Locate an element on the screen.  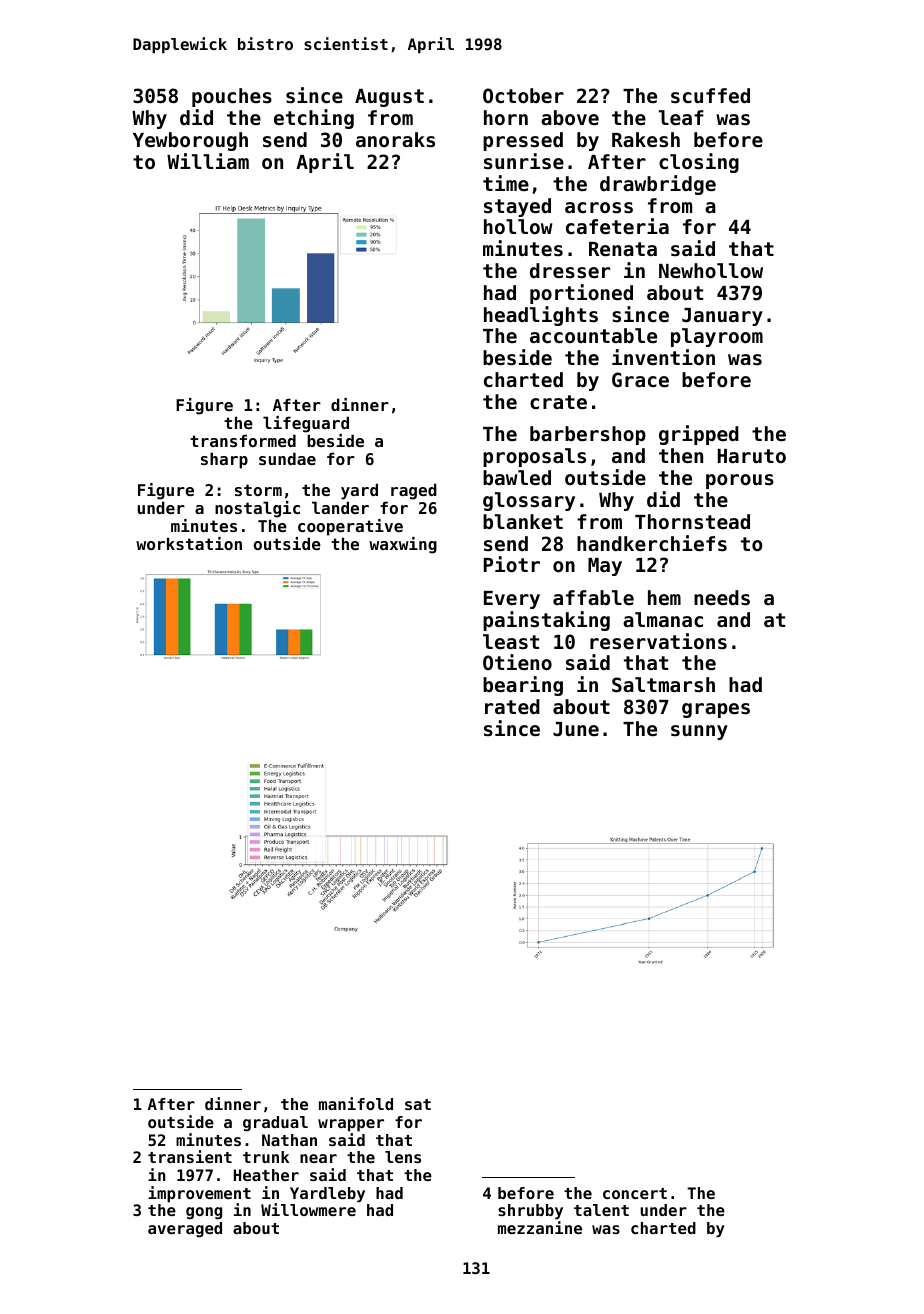
scuffed is located at coordinates (710, 96).
